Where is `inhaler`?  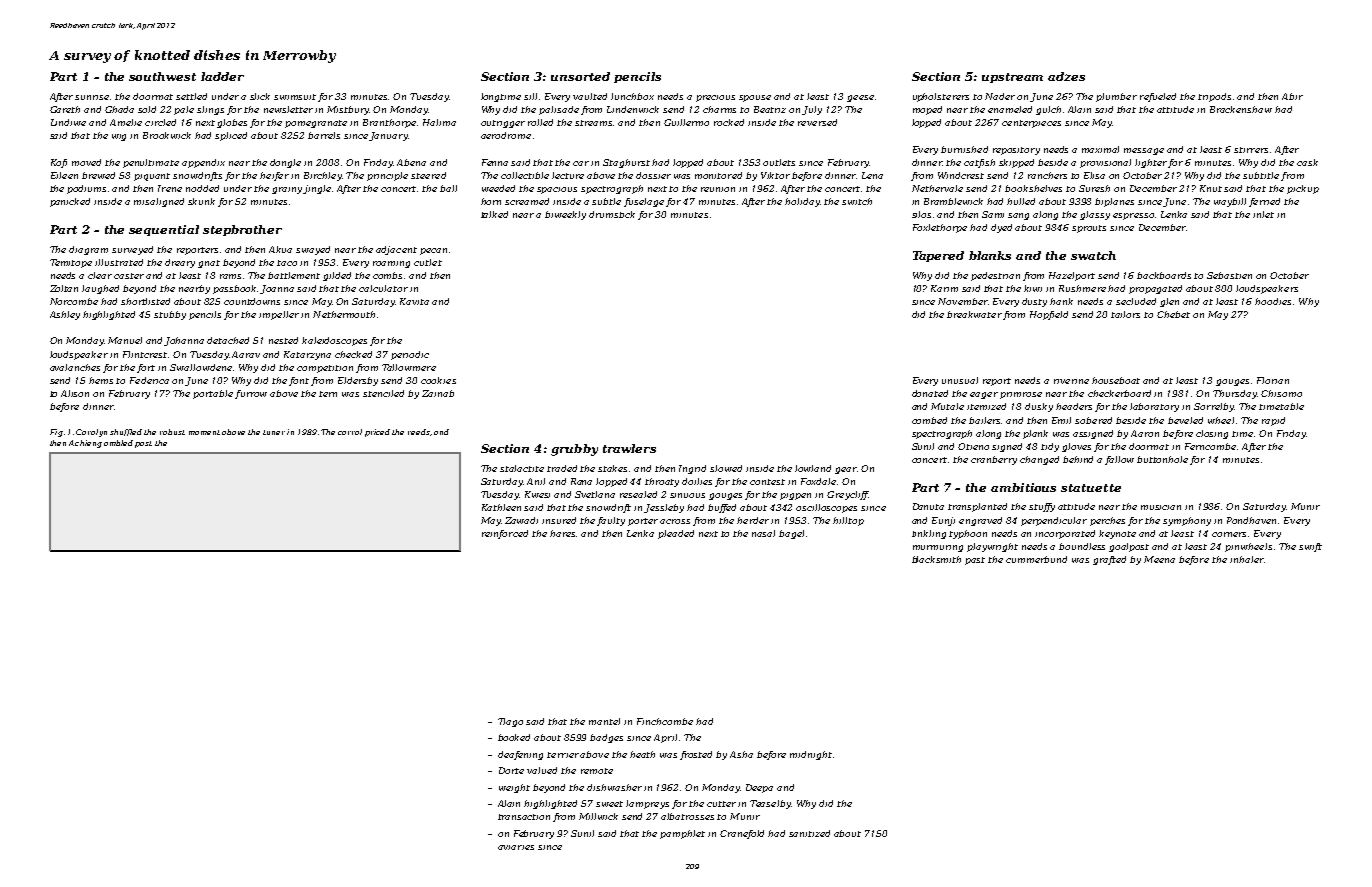 inhaler is located at coordinates (1247, 559).
